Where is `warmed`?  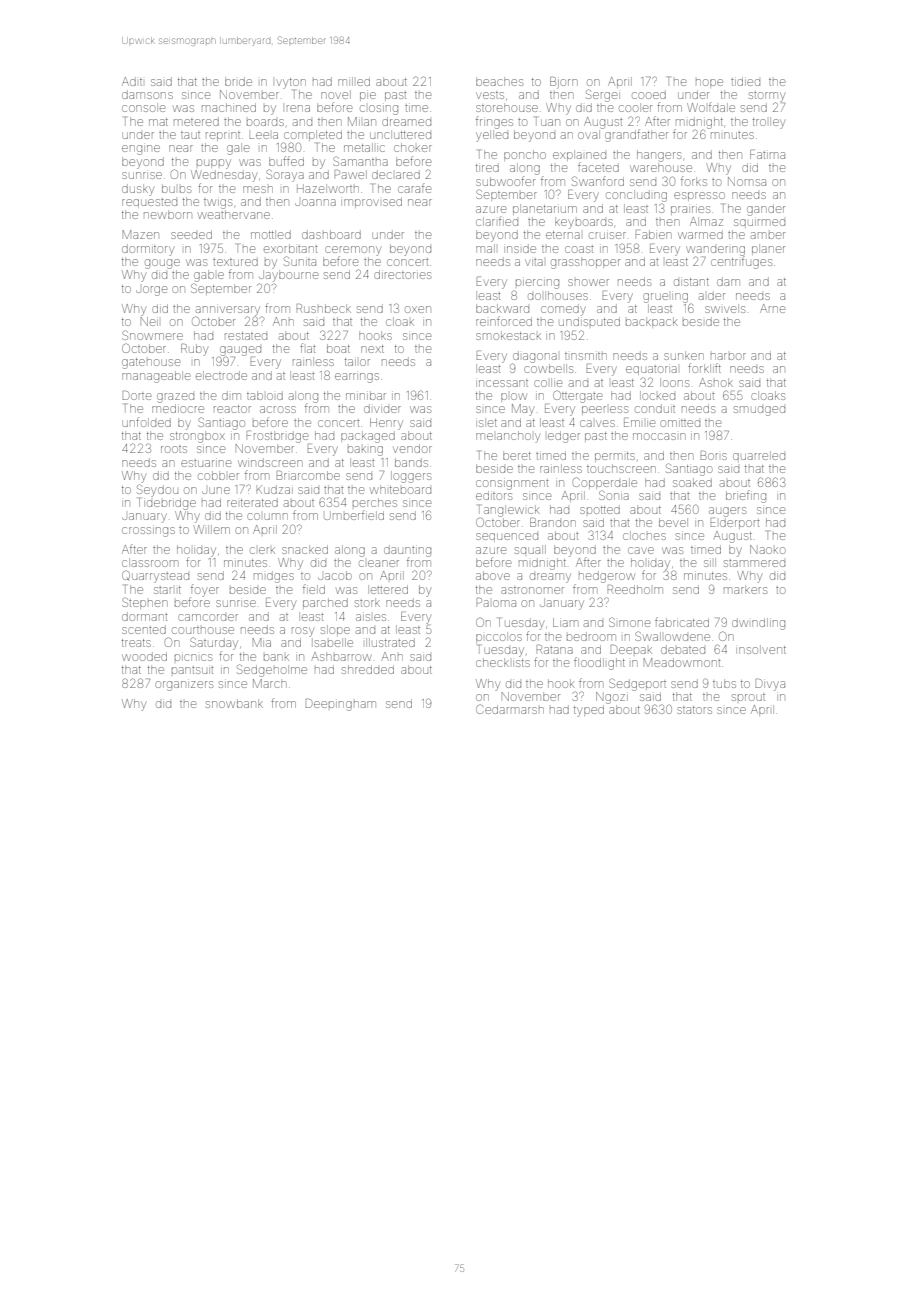
warmed is located at coordinates (700, 235).
